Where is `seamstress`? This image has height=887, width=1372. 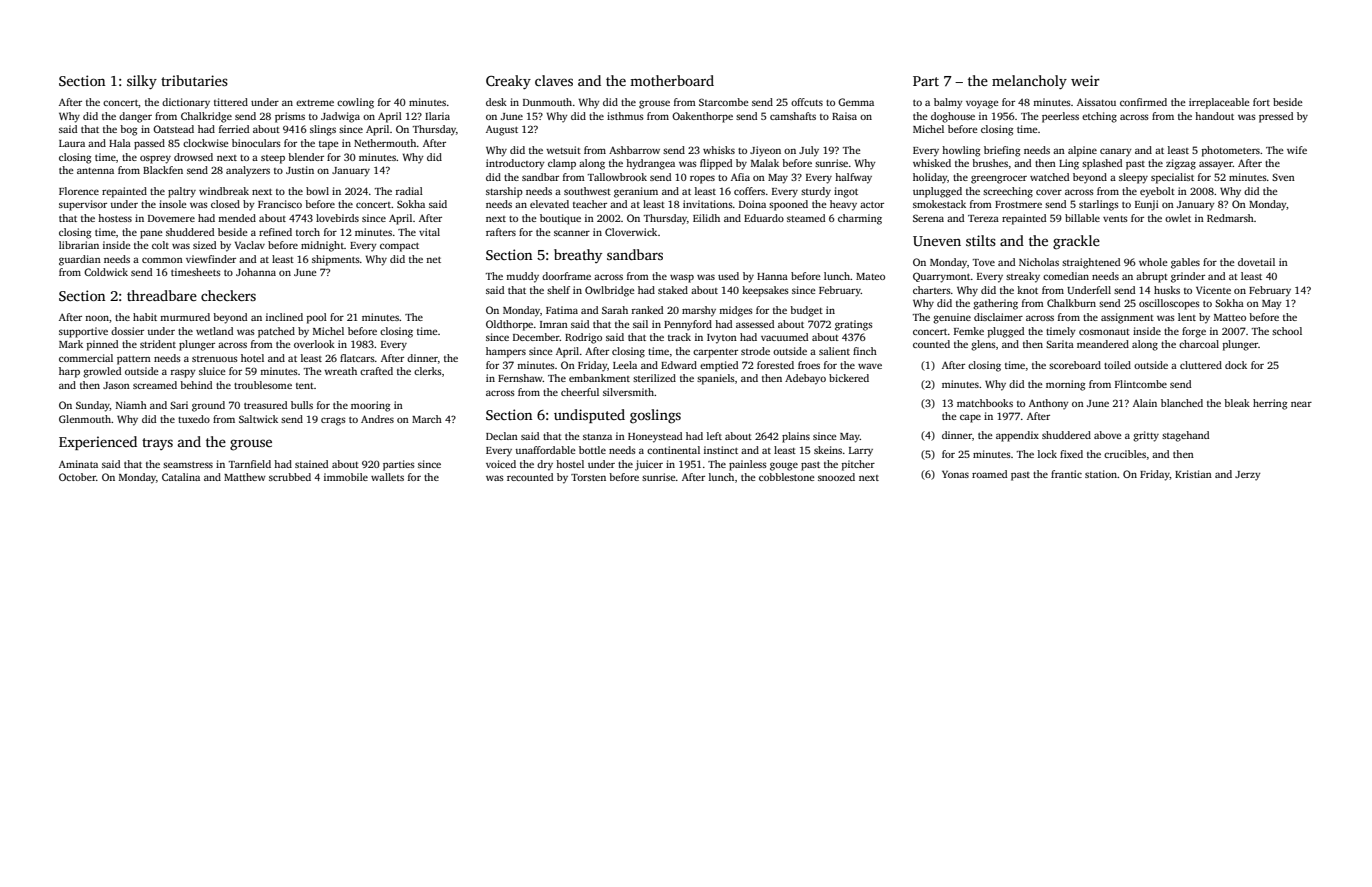 seamstress is located at coordinates (188, 465).
